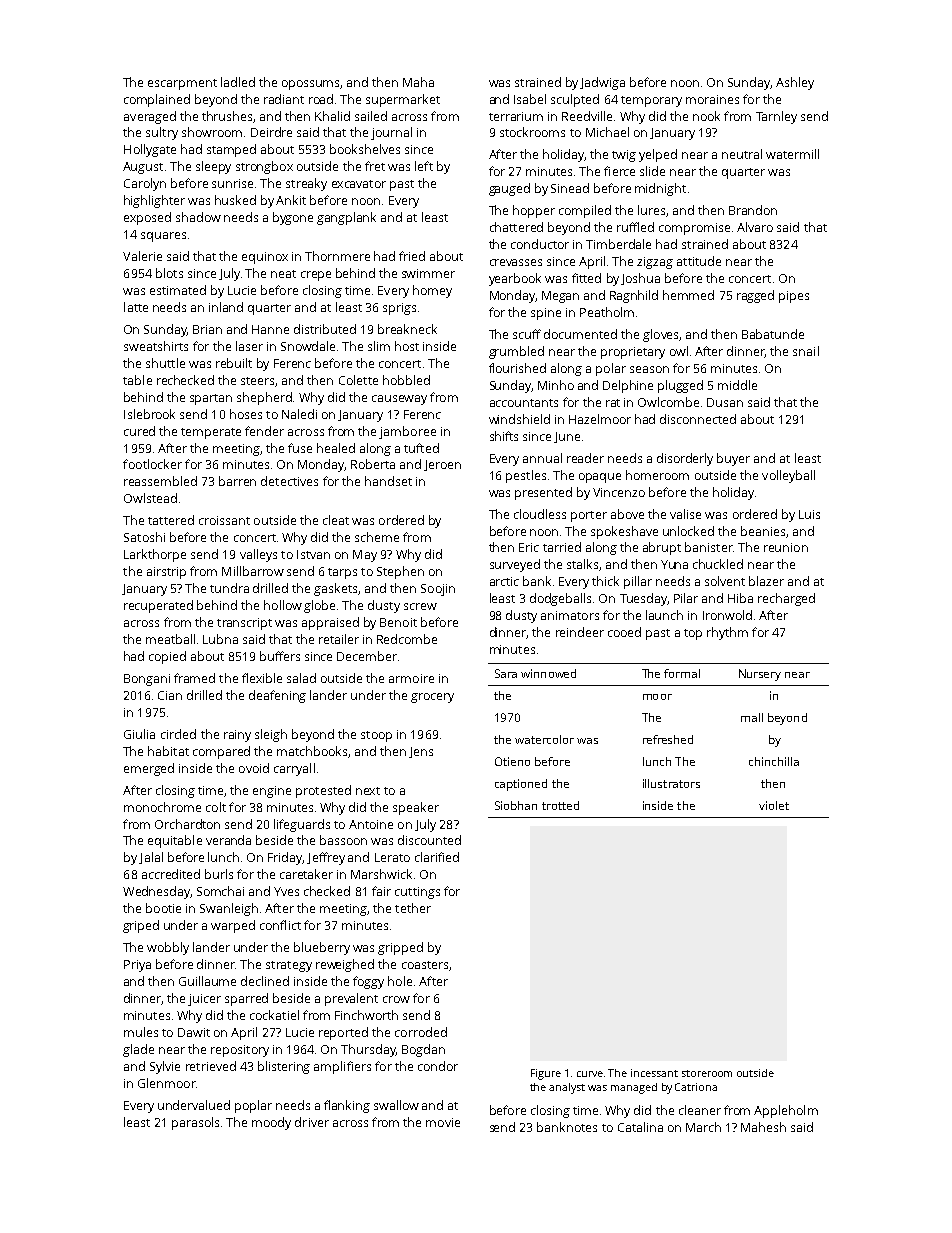  Describe the element at coordinates (506, 673) in the image. I see `Sara` at that location.
